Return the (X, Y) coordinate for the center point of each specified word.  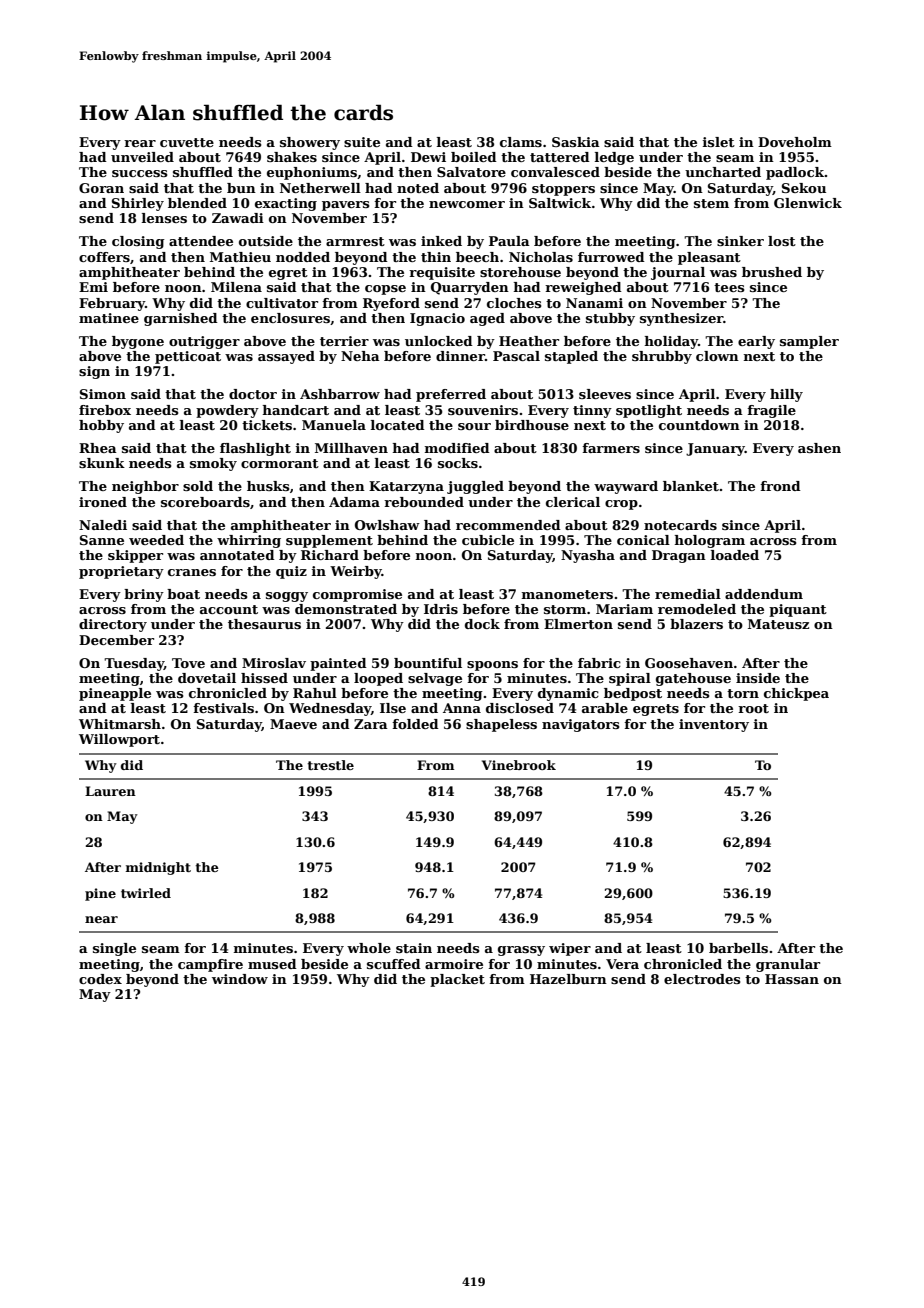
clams (521, 142)
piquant (798, 610)
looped (378, 679)
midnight (158, 868)
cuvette (187, 142)
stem (711, 203)
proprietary (121, 572)
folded (415, 724)
